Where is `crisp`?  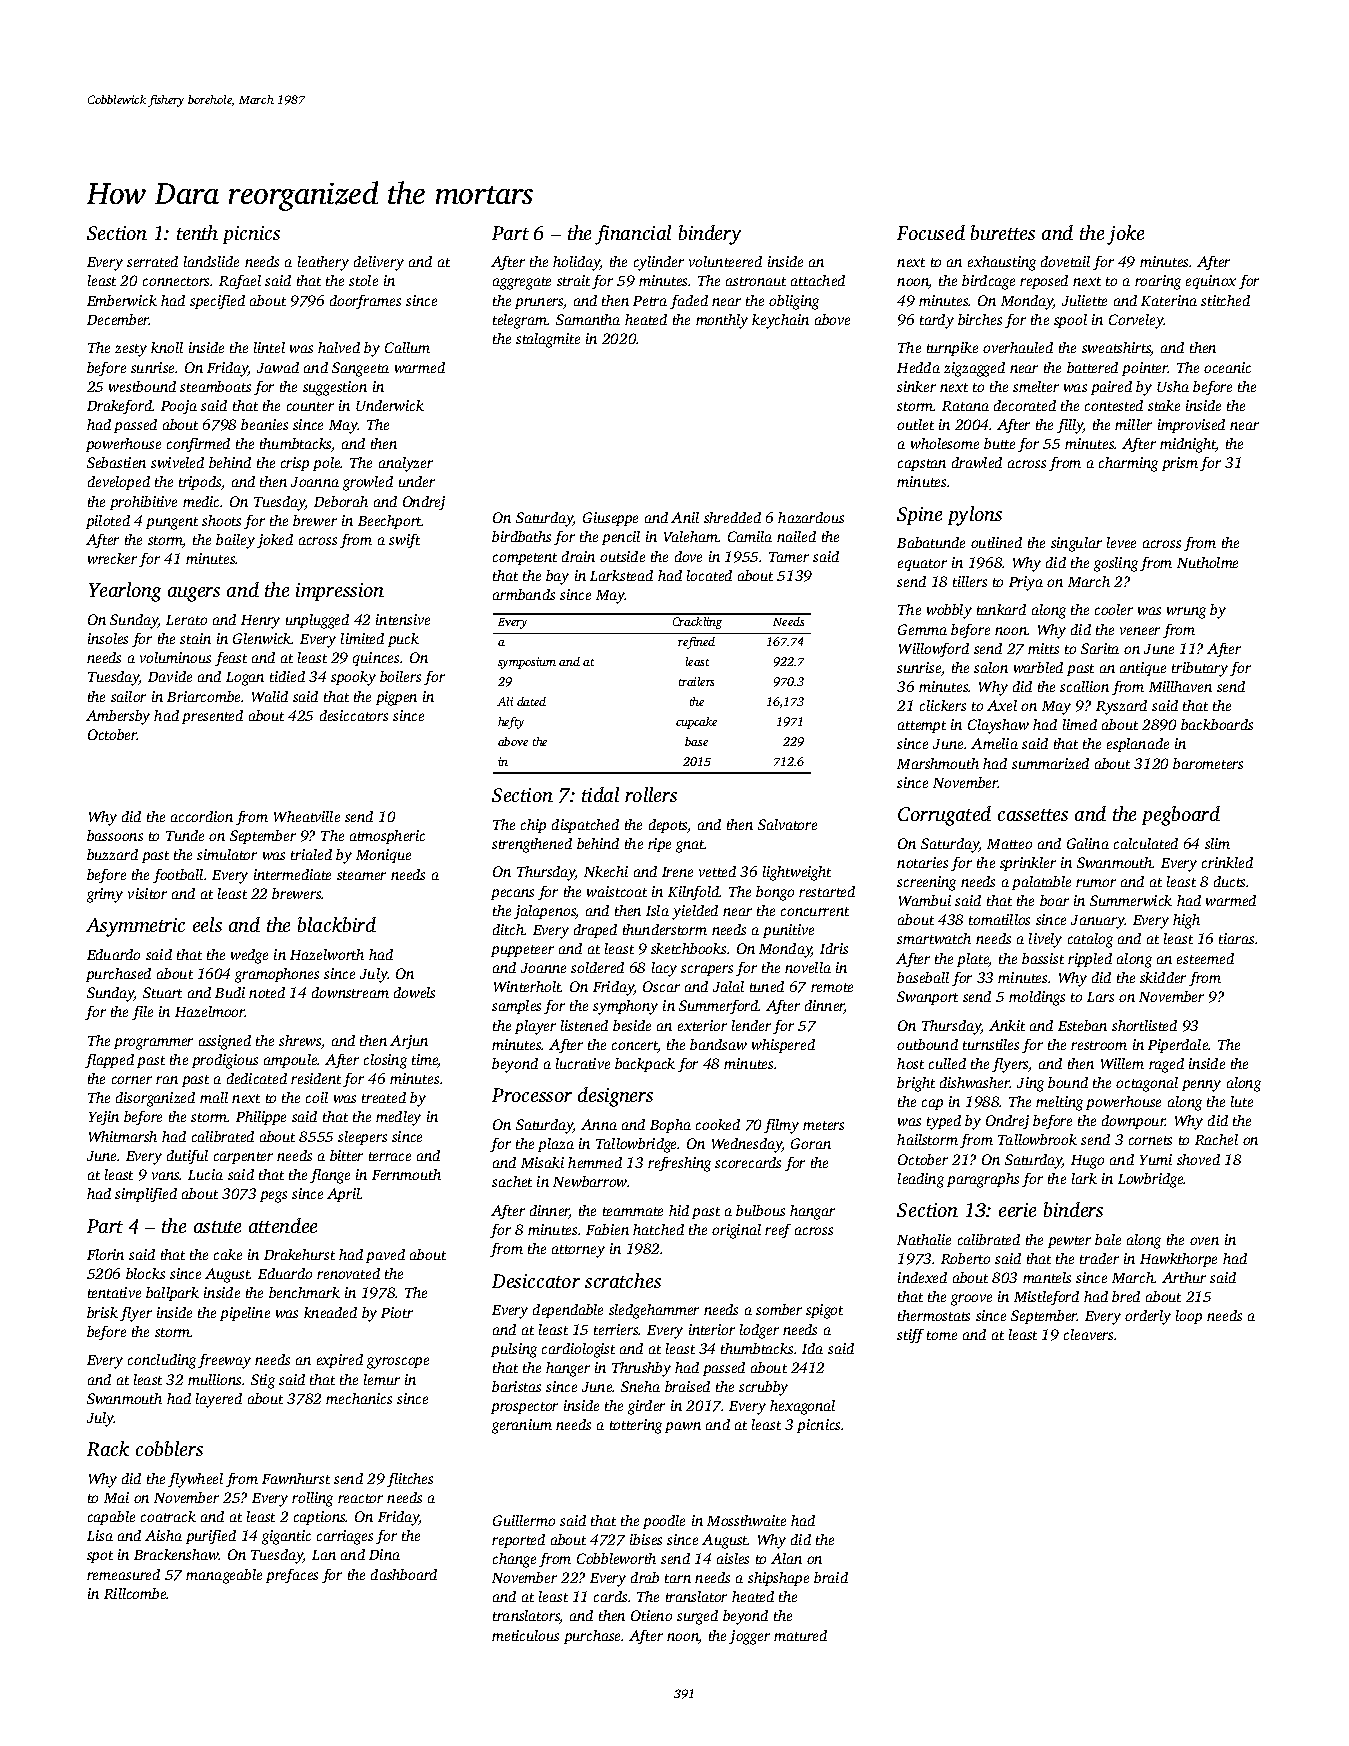
crisp is located at coordinates (295, 464).
